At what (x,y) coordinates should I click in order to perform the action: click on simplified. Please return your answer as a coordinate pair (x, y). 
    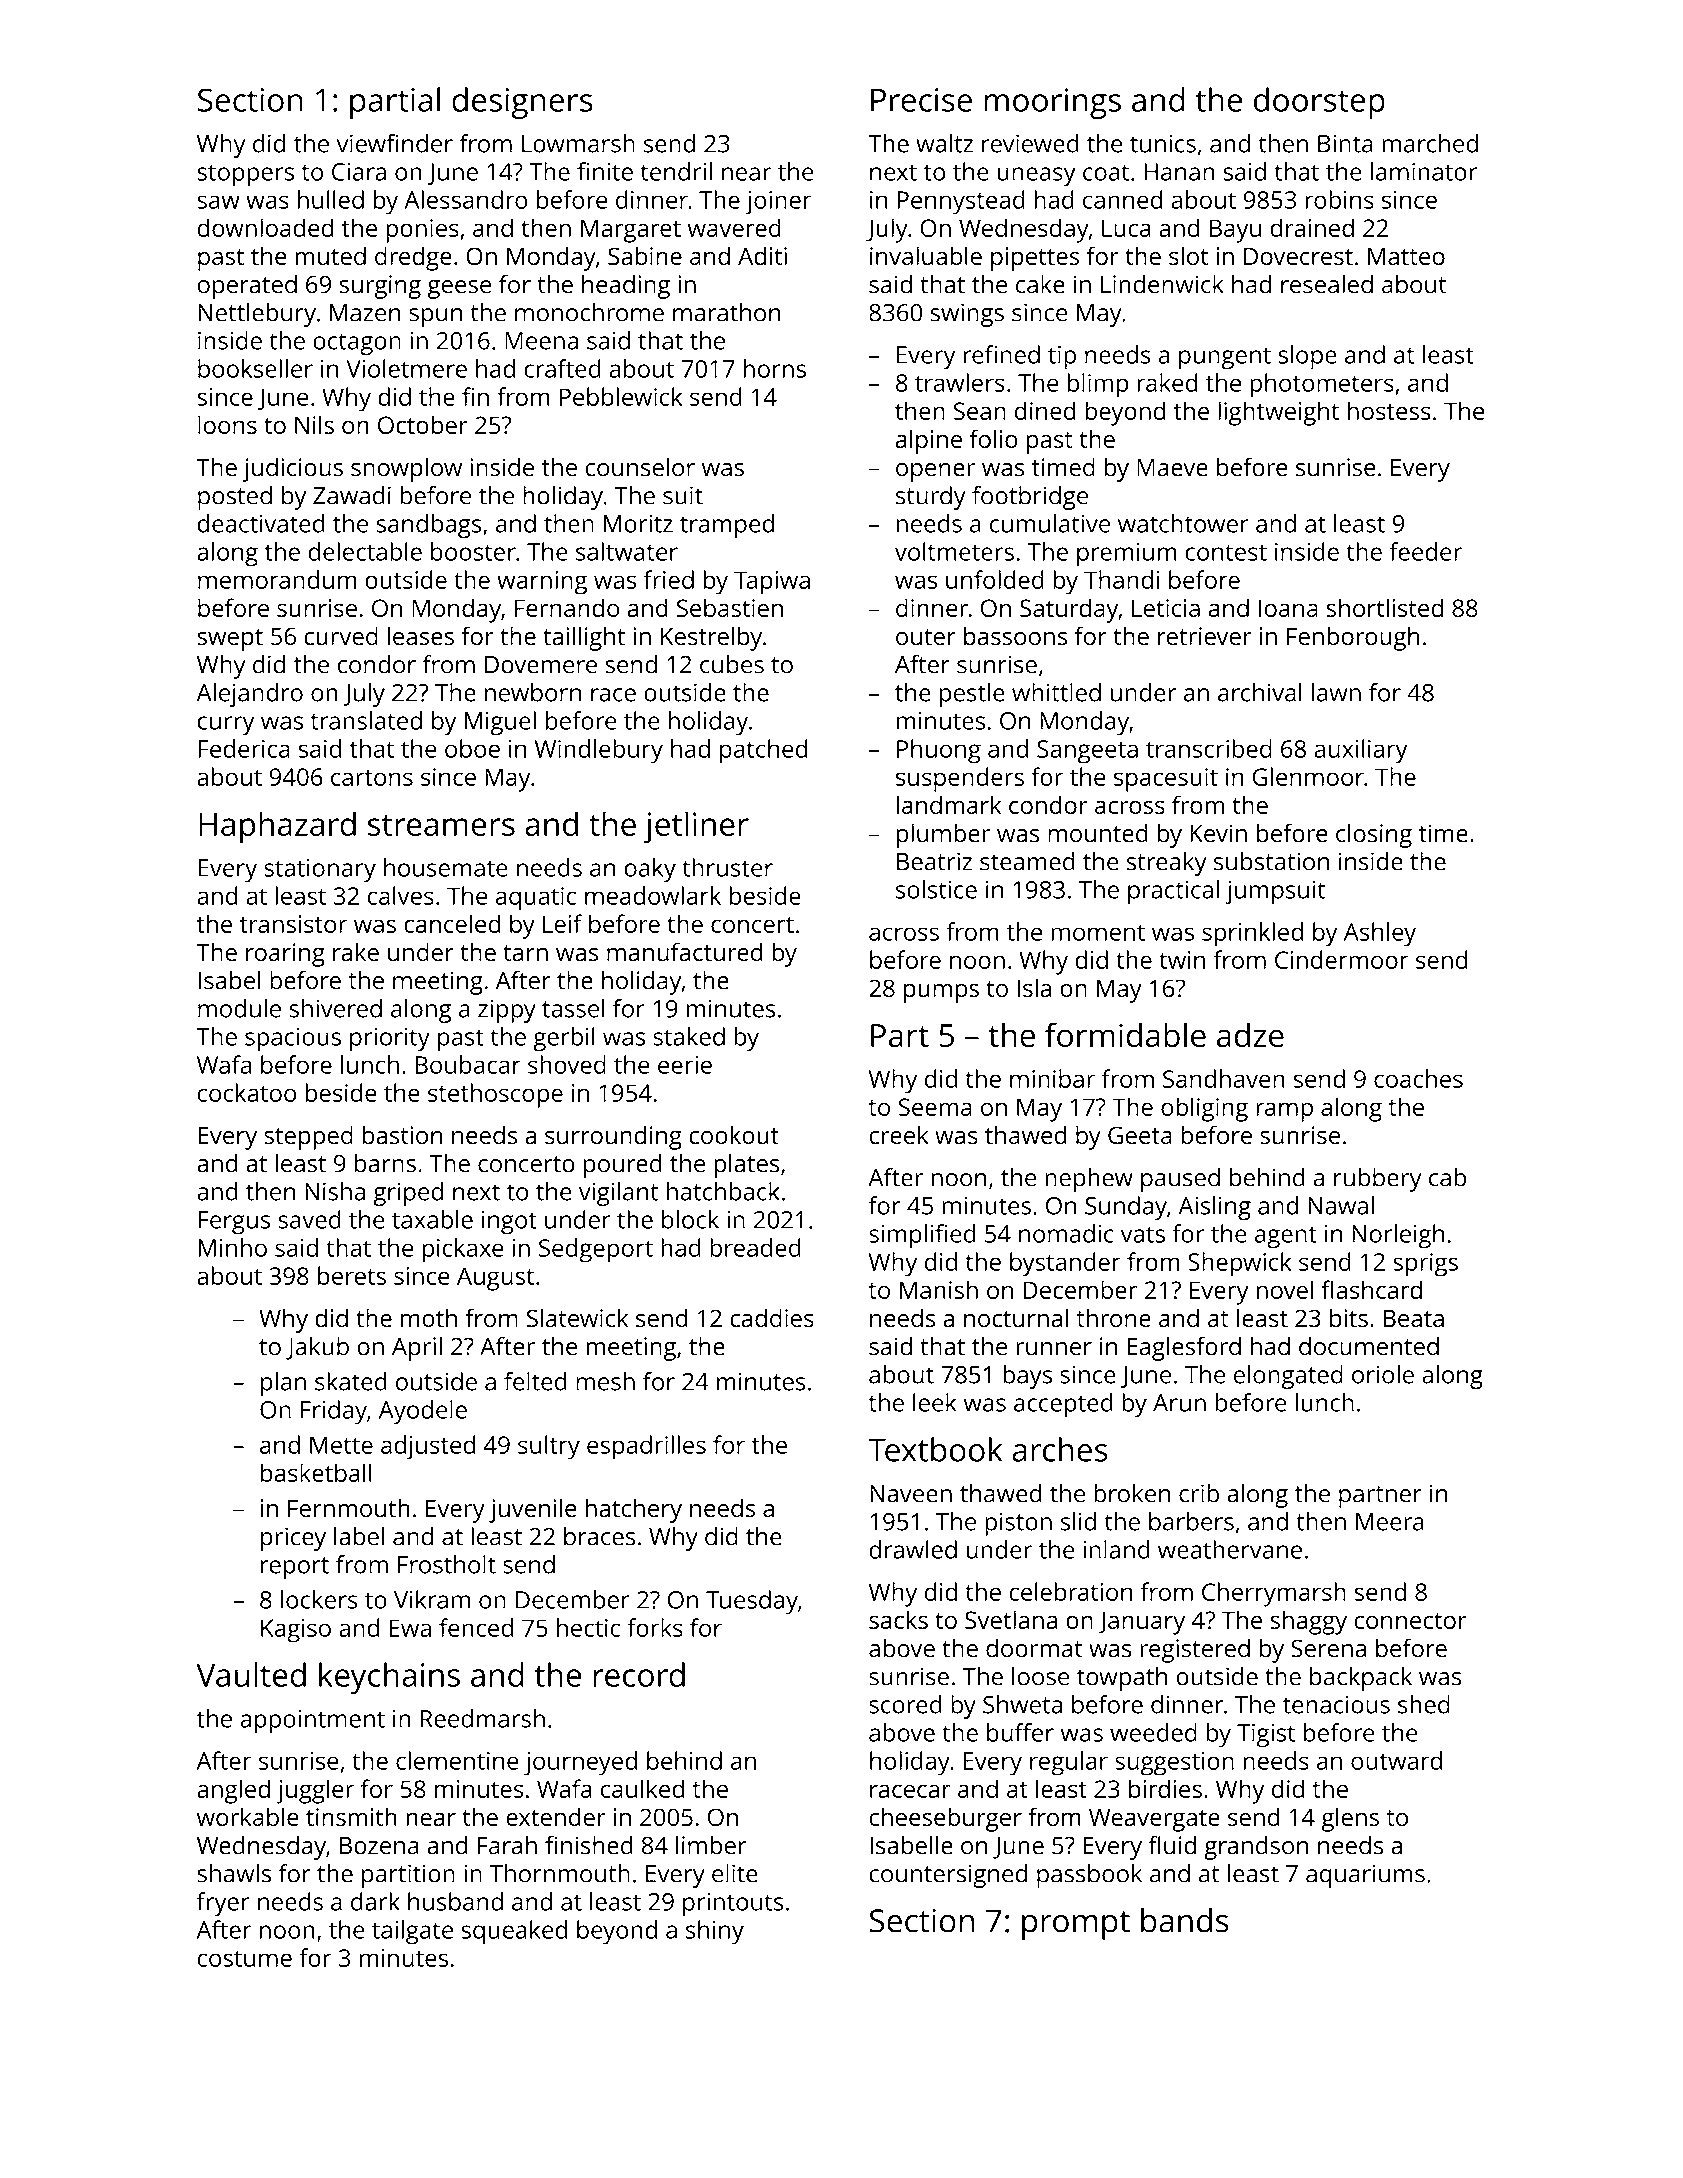
    Looking at the image, I should click on (922, 1236).
